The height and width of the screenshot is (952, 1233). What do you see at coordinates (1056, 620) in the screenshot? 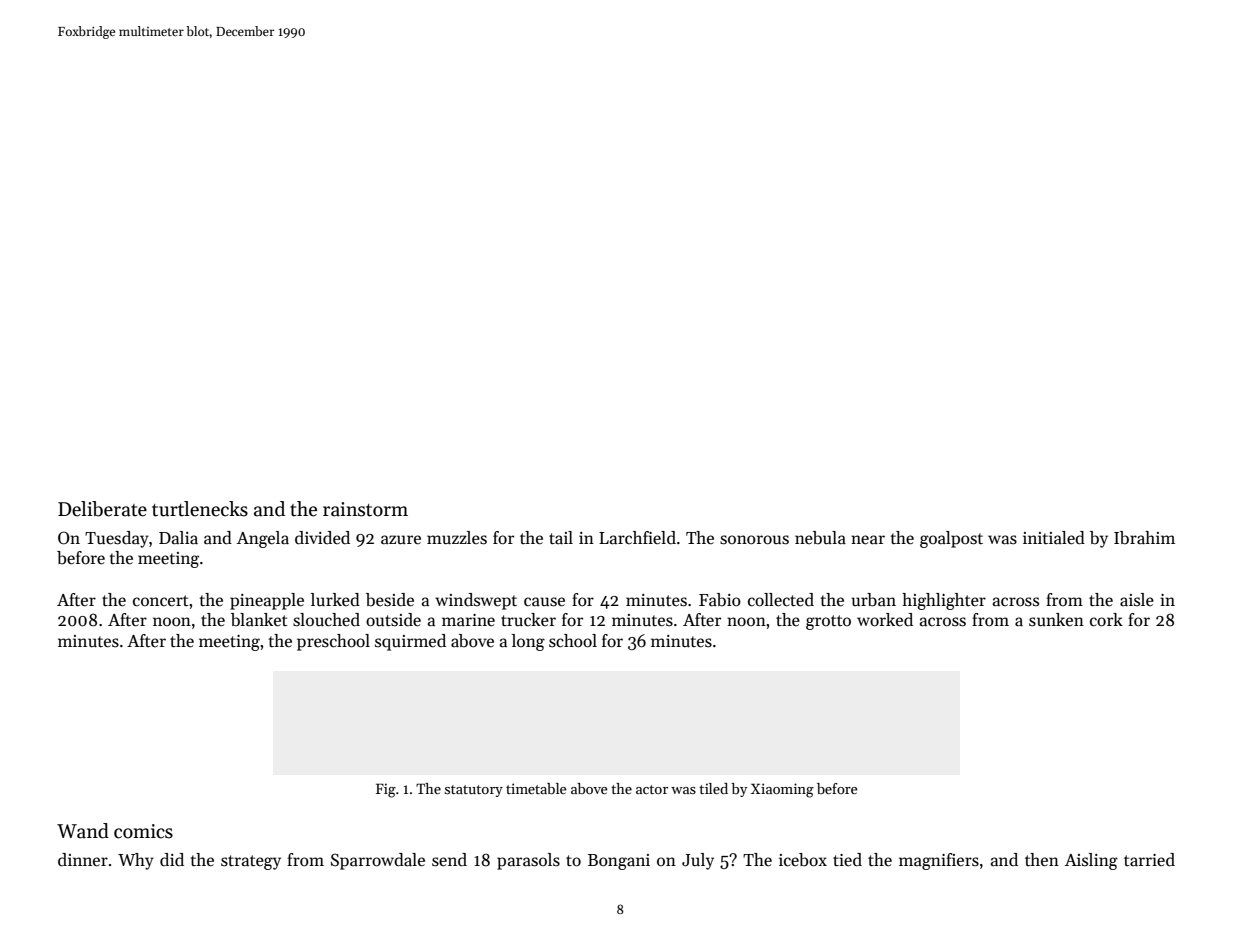
I see `sunken` at bounding box center [1056, 620].
